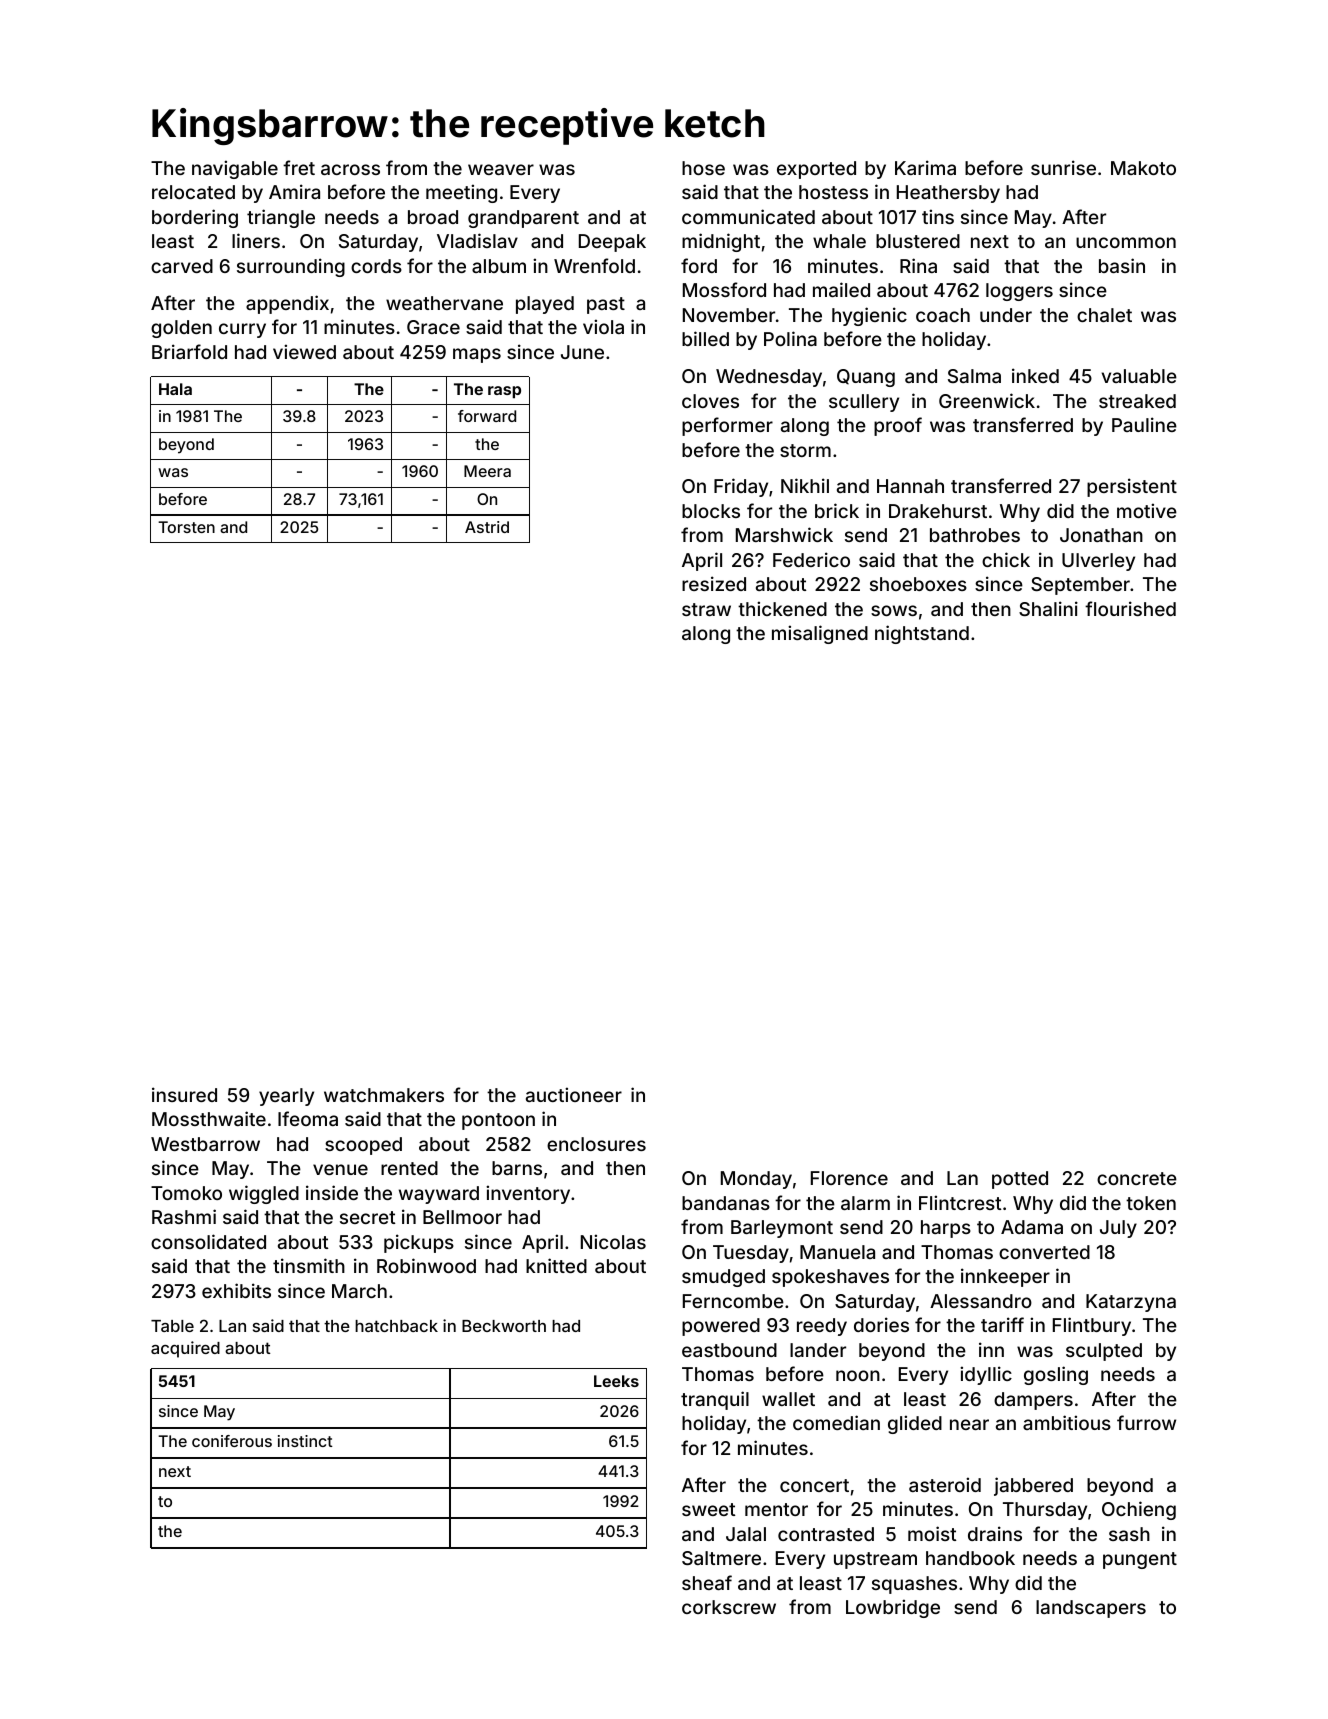 The height and width of the screenshot is (1719, 1328). Describe the element at coordinates (975, 535) in the screenshot. I see `bathrobes` at that location.
